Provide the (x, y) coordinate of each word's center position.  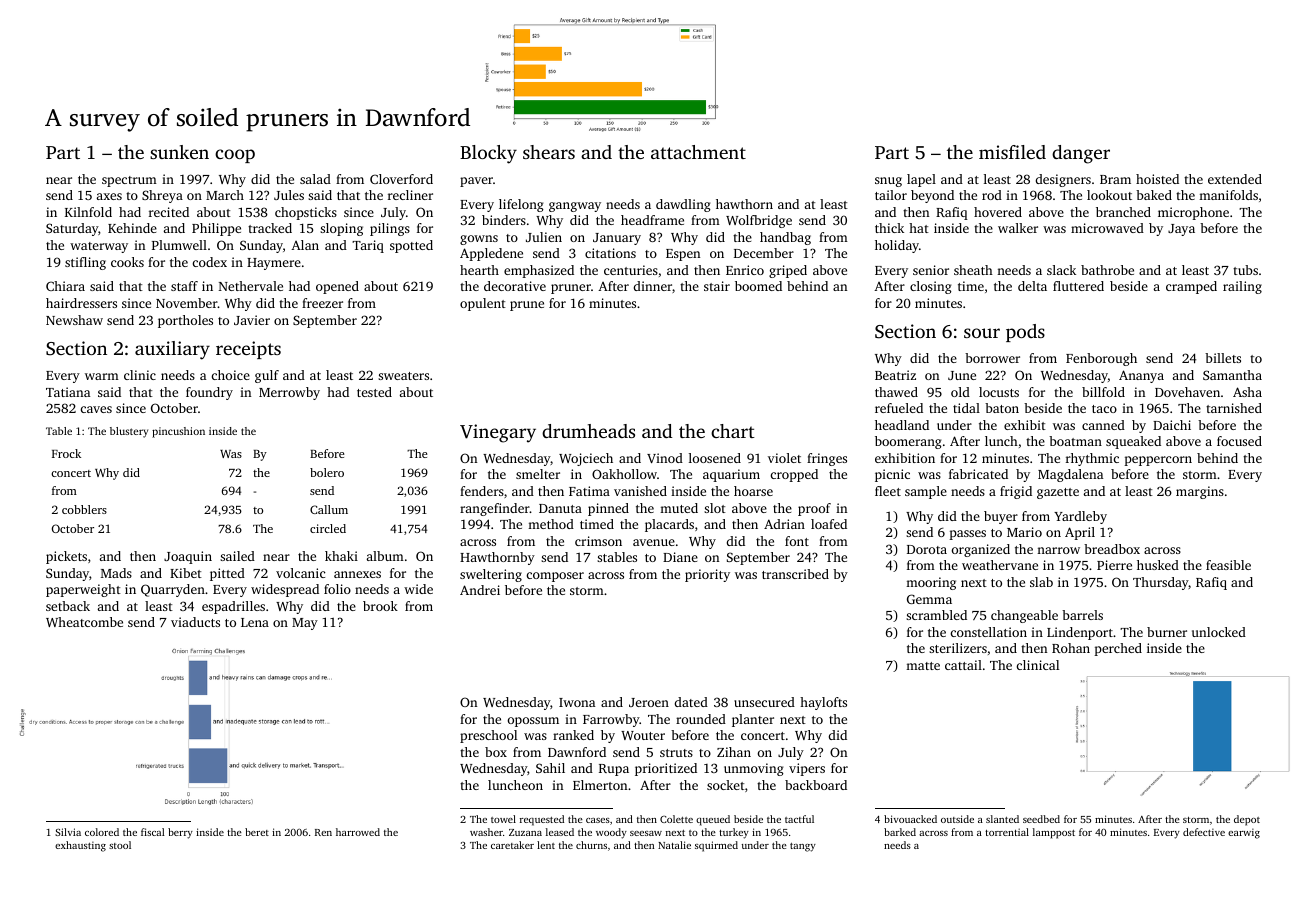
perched (1118, 649)
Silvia (68, 832)
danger (1081, 154)
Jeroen (649, 702)
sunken (179, 152)
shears (549, 152)
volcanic (301, 573)
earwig (1244, 834)
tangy (803, 847)
